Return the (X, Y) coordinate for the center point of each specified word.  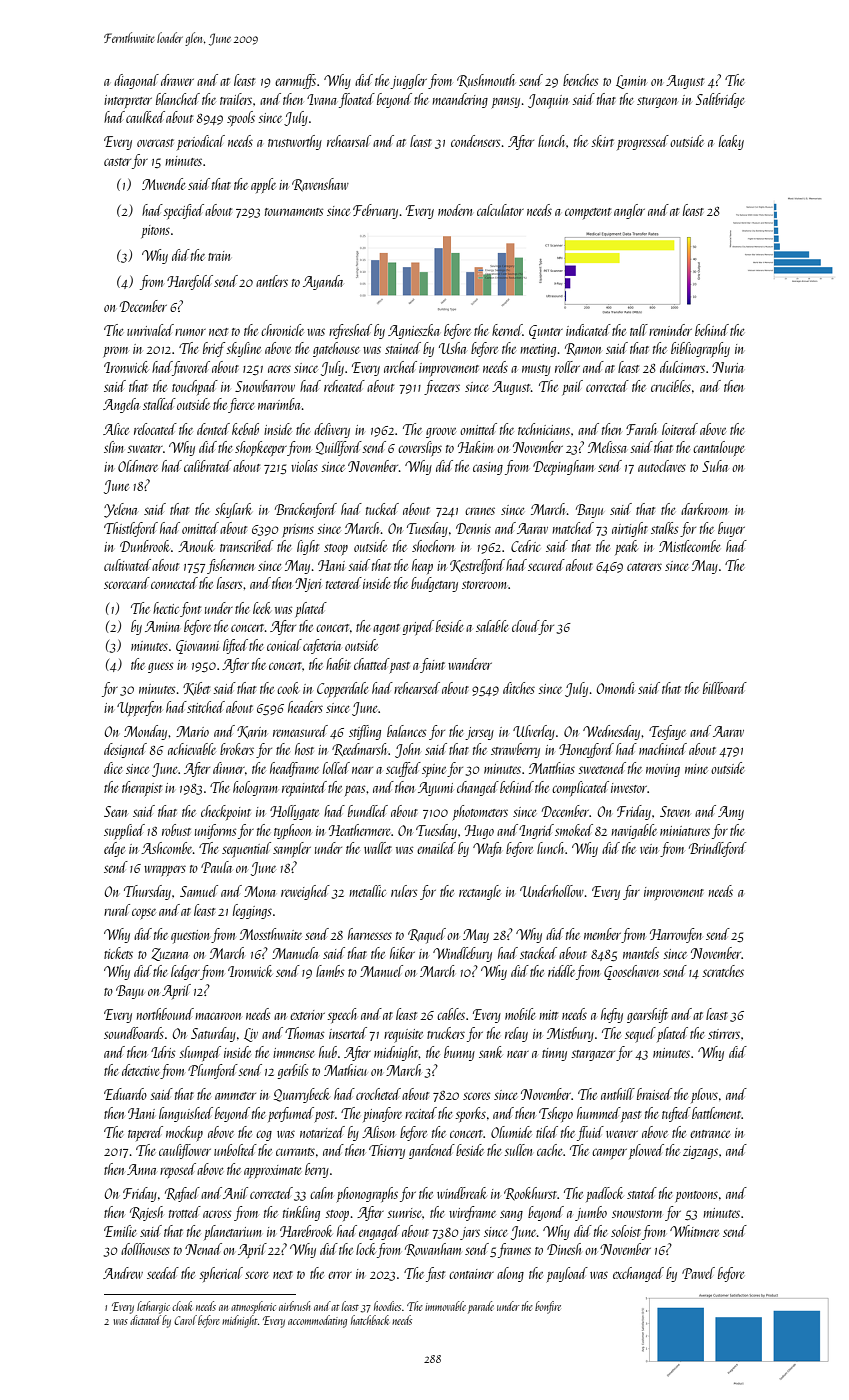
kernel (507, 330)
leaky (731, 142)
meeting (538, 350)
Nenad (203, 1249)
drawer (177, 80)
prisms (298, 530)
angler (629, 211)
